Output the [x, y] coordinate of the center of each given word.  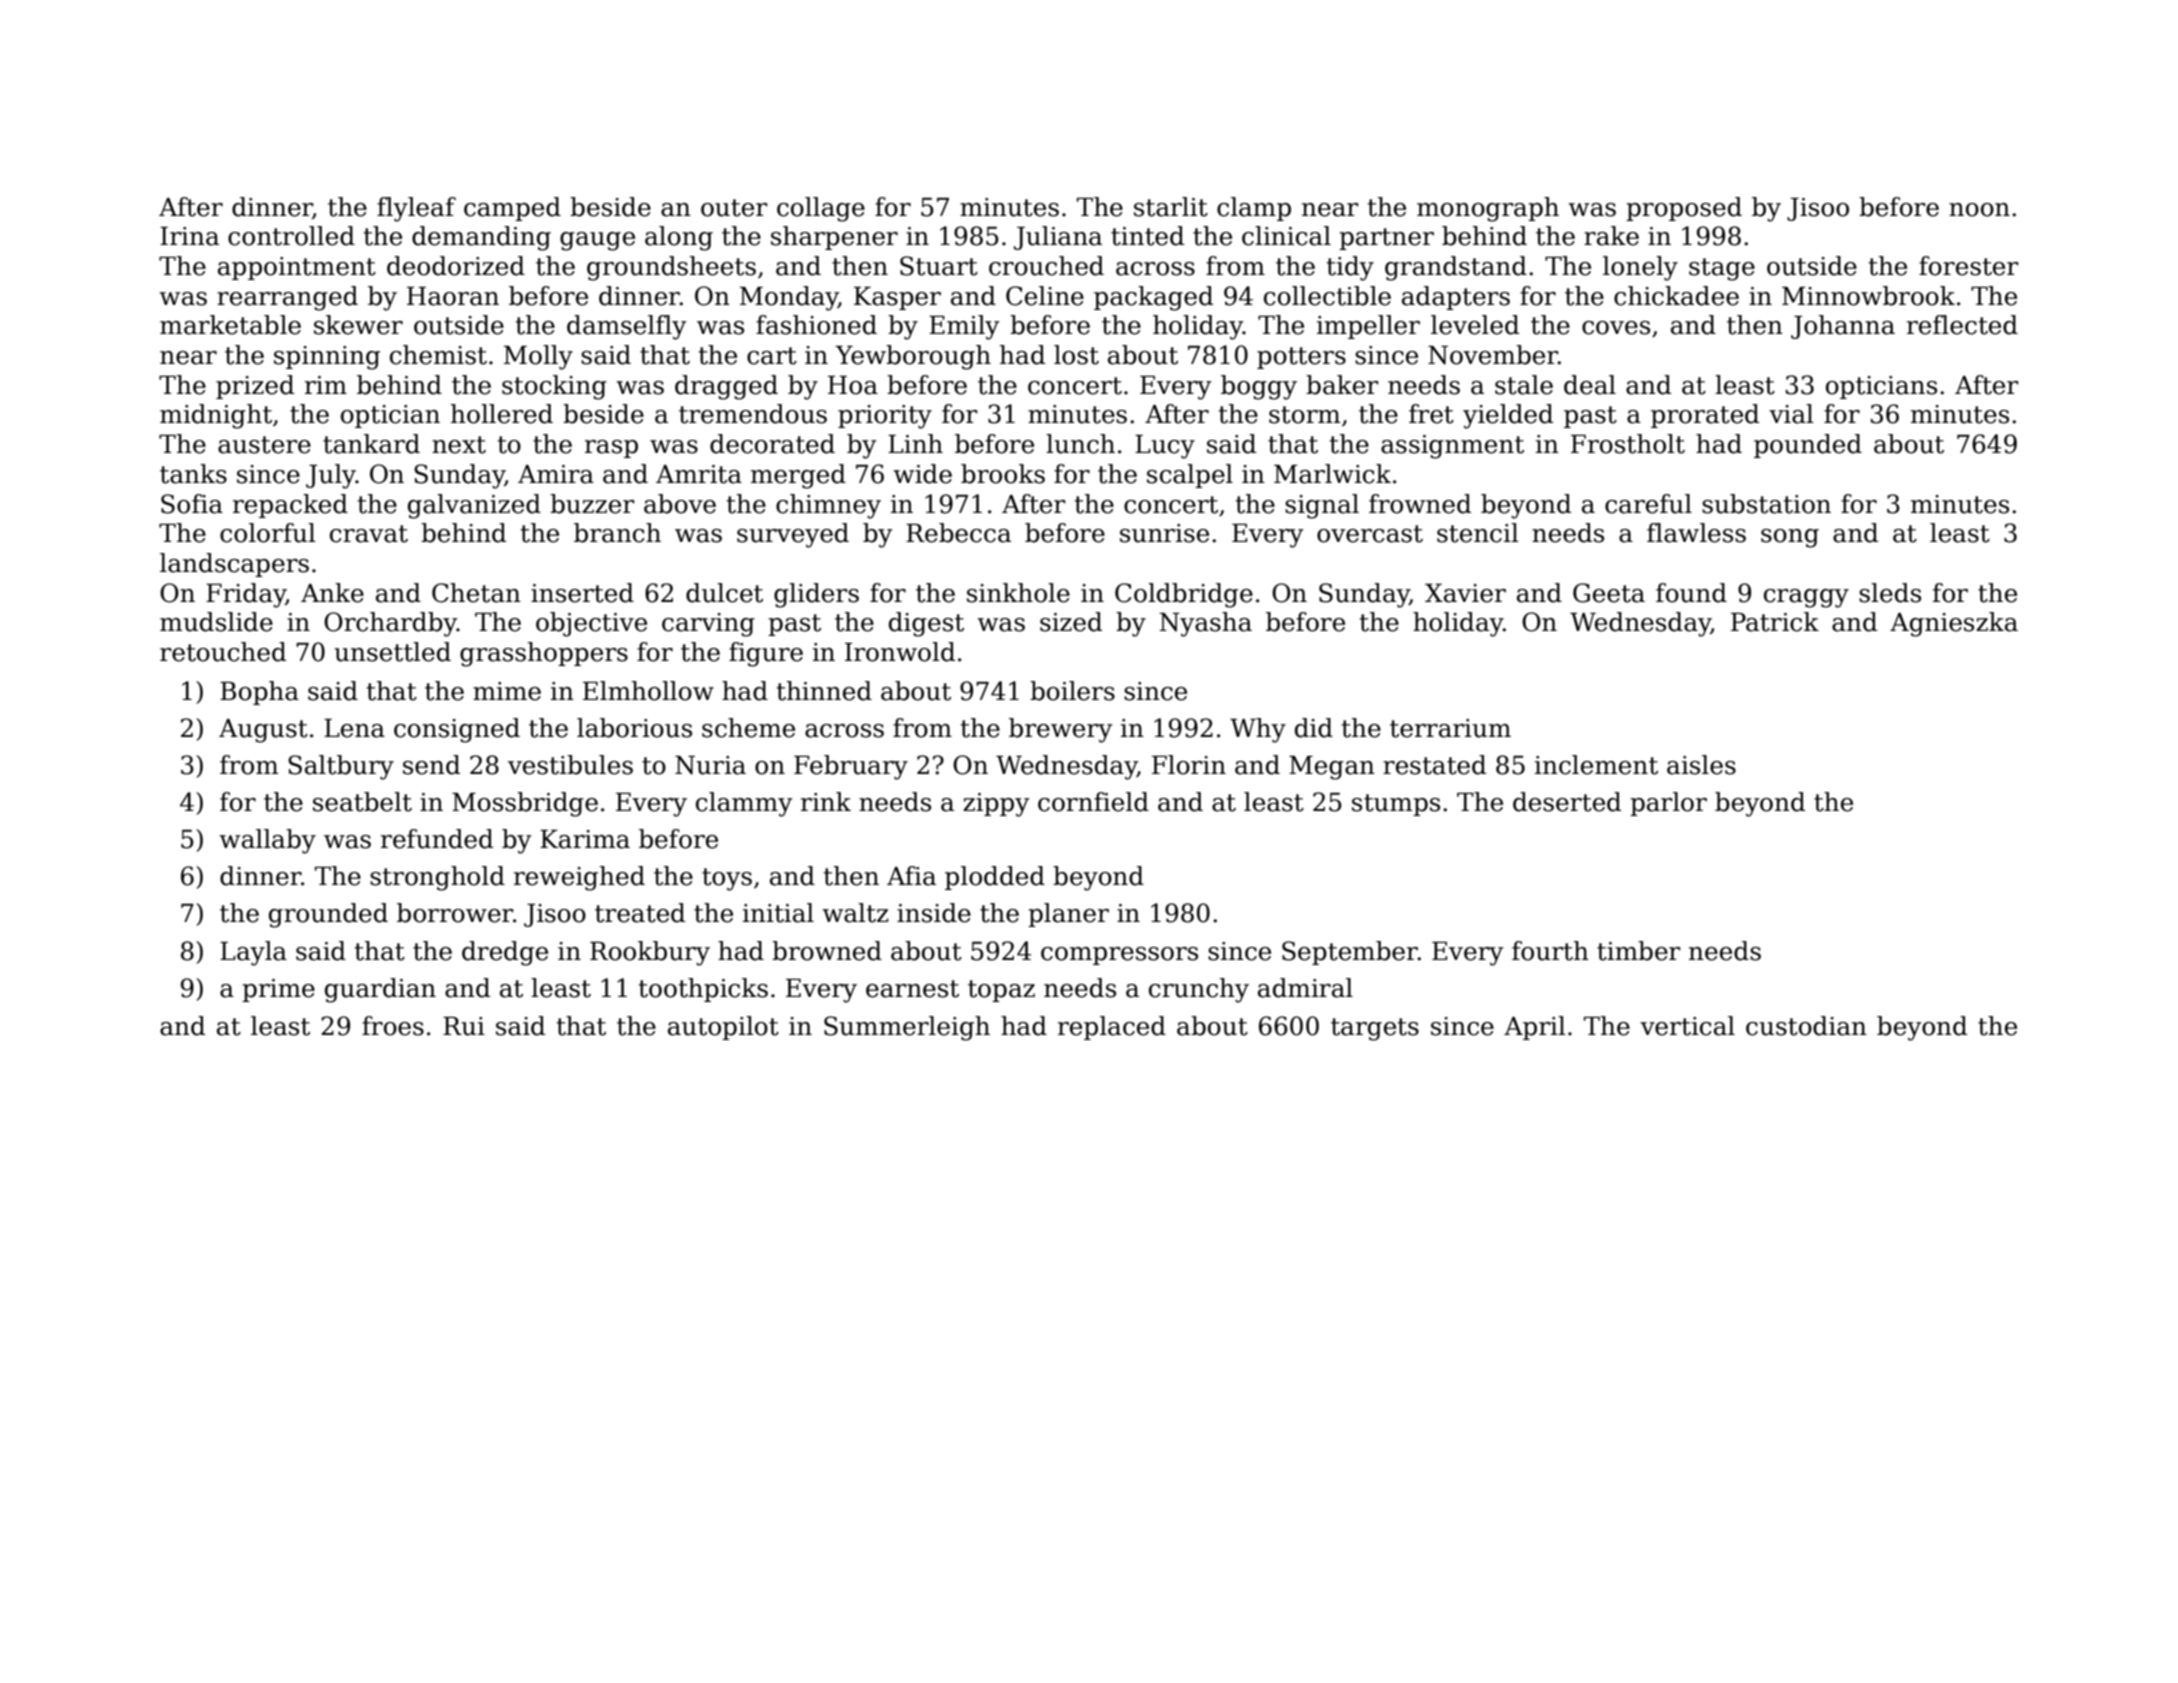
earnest [912, 989]
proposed [1684, 209]
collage [821, 209]
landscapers [234, 565]
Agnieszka [1954, 624]
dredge [505, 953]
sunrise [1164, 533]
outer [734, 208]
